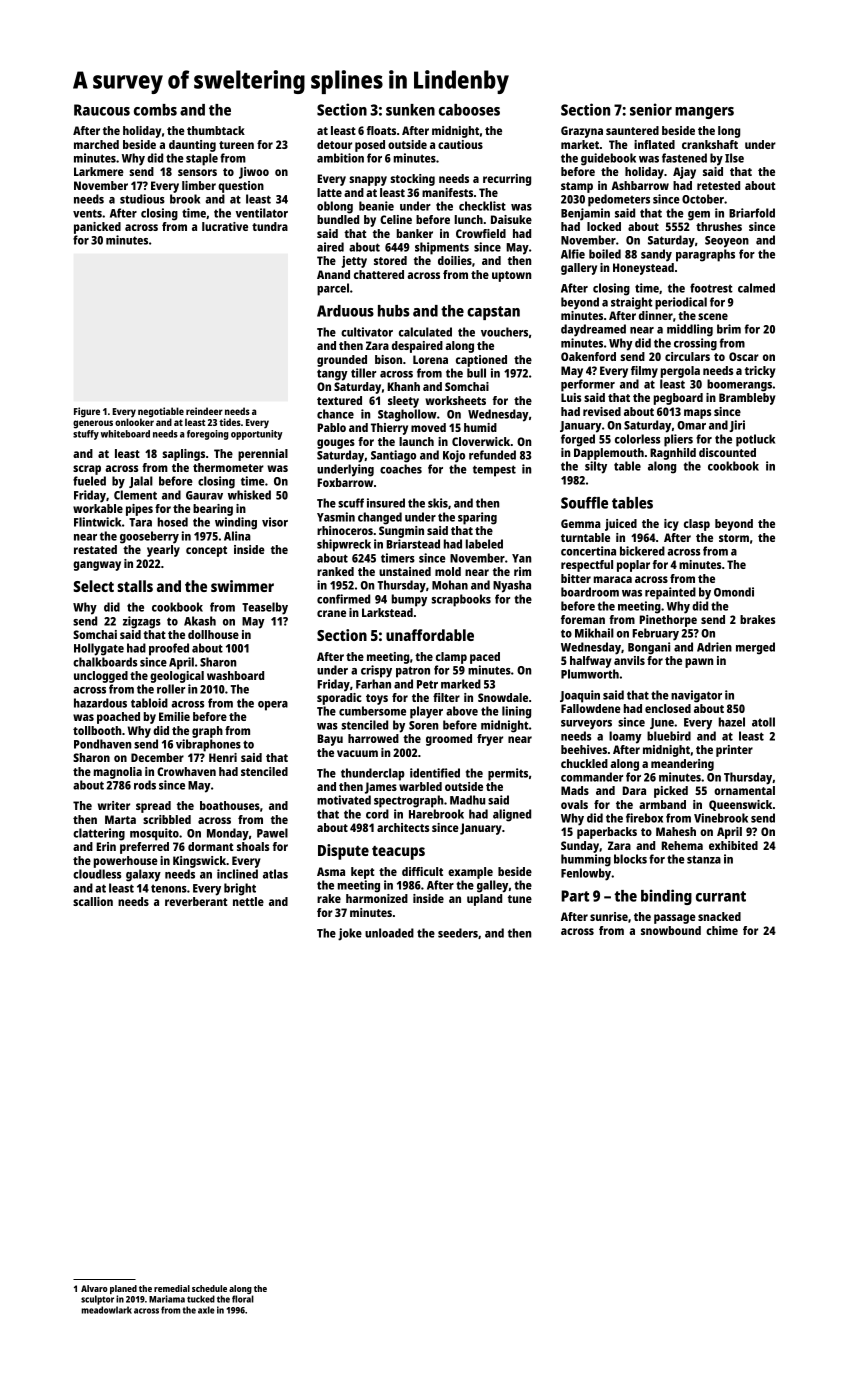  Describe the element at coordinates (206, 551) in the image. I see `concept` at that location.
